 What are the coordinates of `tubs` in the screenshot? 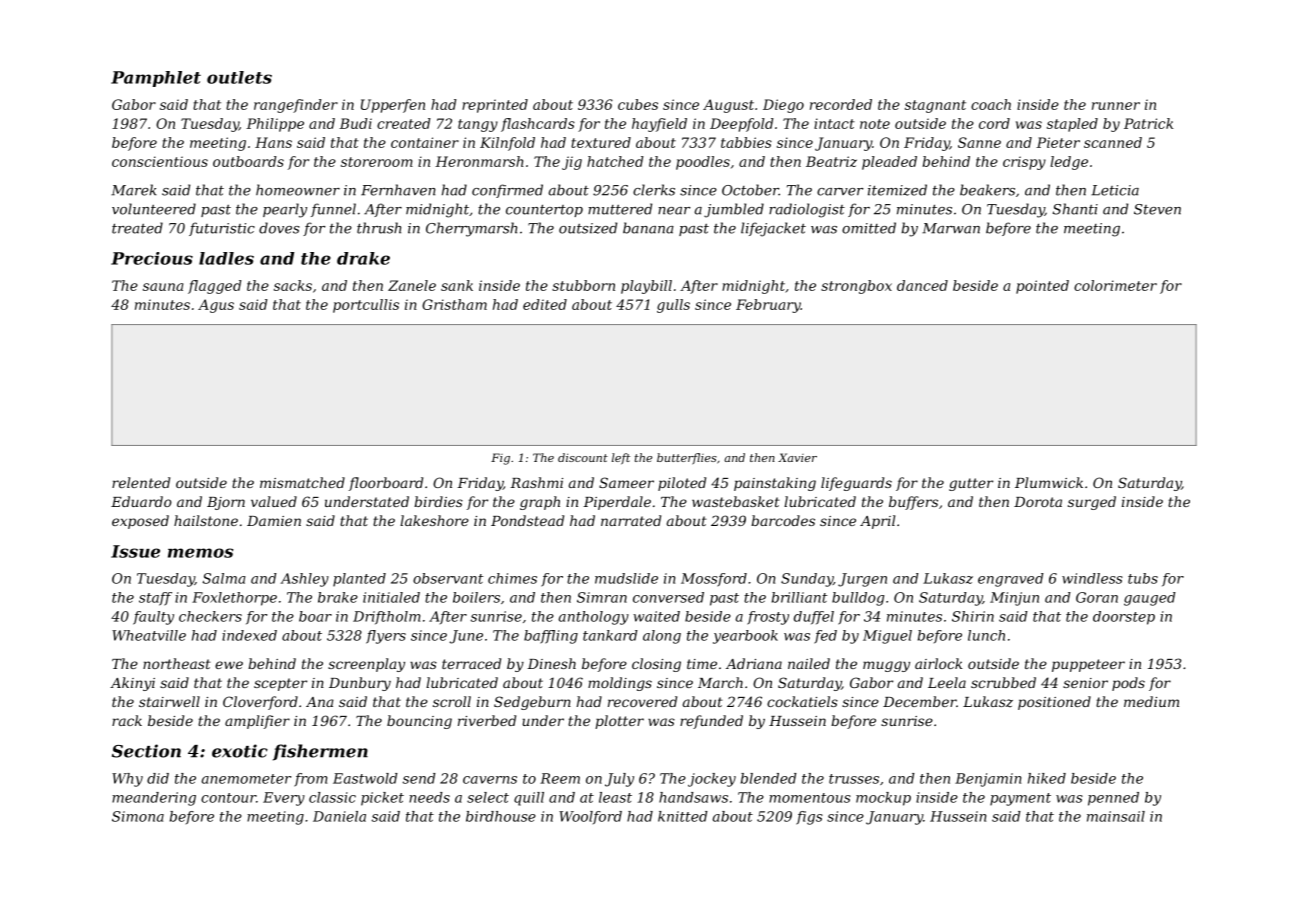 It's located at (1143, 578).
